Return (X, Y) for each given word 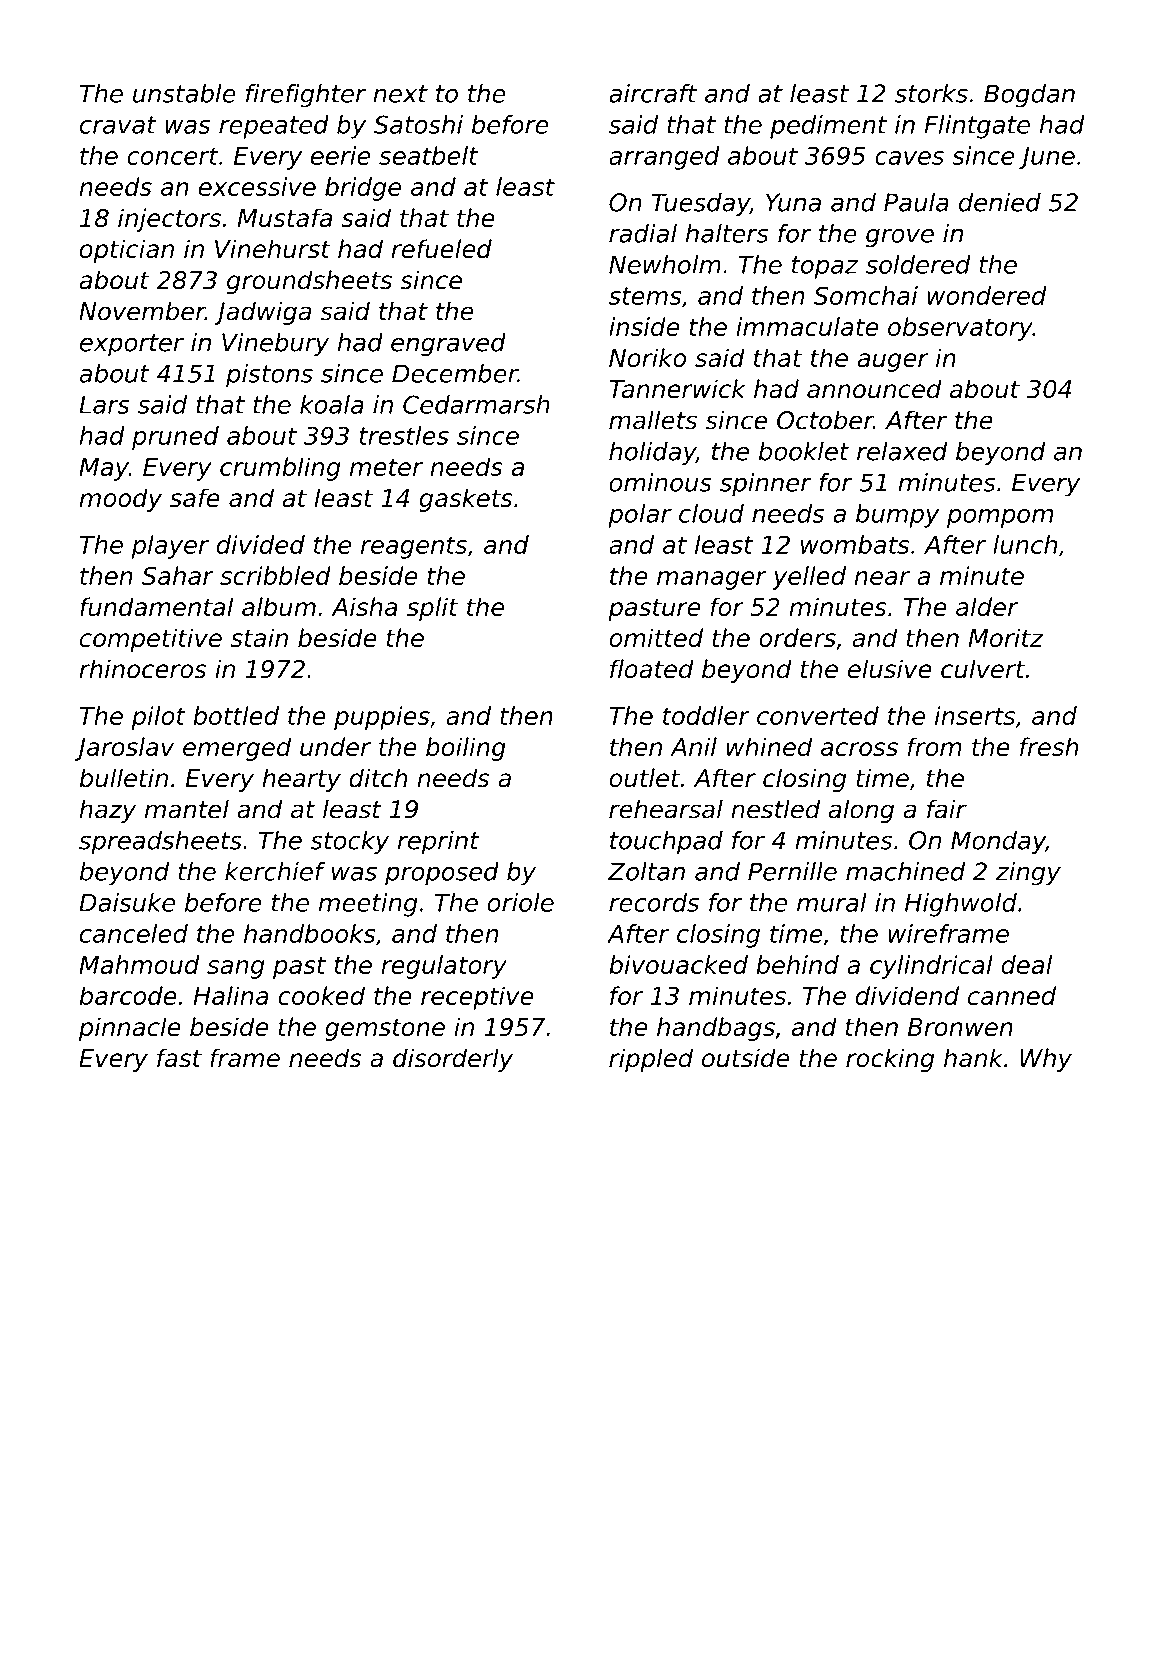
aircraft (653, 93)
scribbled (275, 575)
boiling (466, 749)
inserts (975, 715)
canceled (134, 933)
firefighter (306, 96)
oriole (520, 902)
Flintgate (977, 127)
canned (1012, 995)
